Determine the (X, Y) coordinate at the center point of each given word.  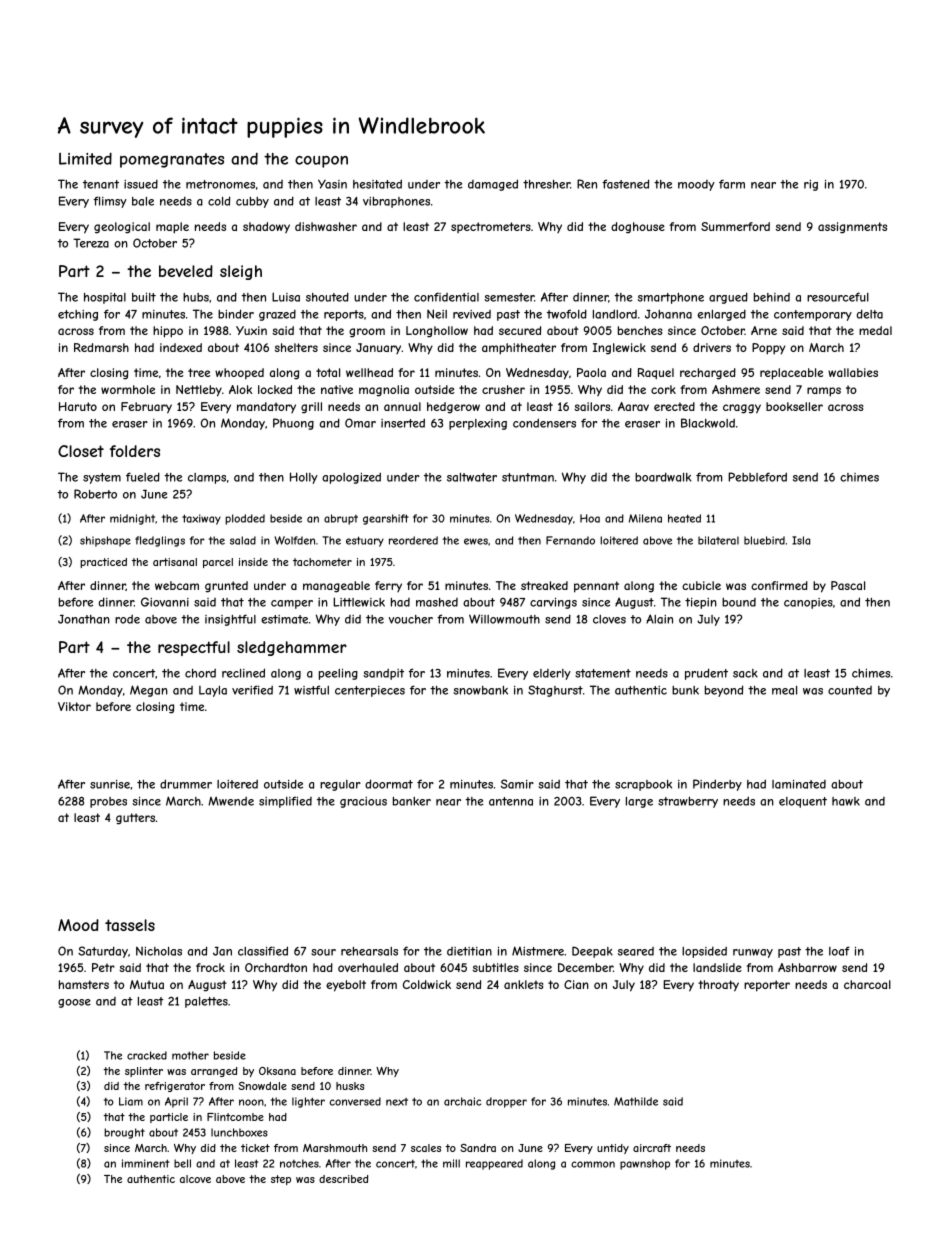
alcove (195, 1179)
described (343, 1179)
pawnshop (645, 1164)
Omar (360, 423)
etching (78, 315)
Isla (801, 540)
